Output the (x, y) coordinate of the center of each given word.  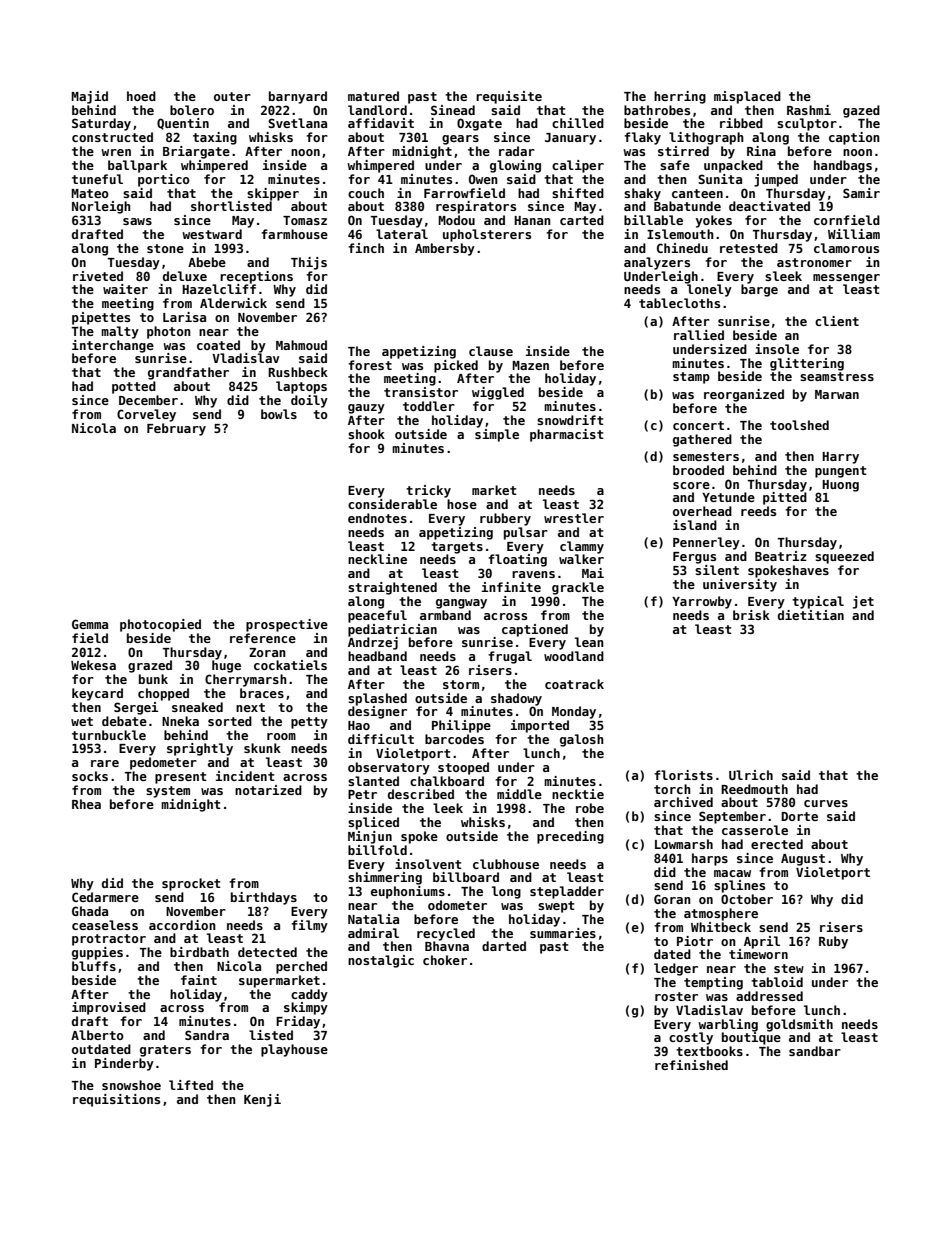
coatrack (574, 684)
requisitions (116, 1100)
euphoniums (408, 892)
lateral (402, 234)
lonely (709, 290)
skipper (273, 194)
